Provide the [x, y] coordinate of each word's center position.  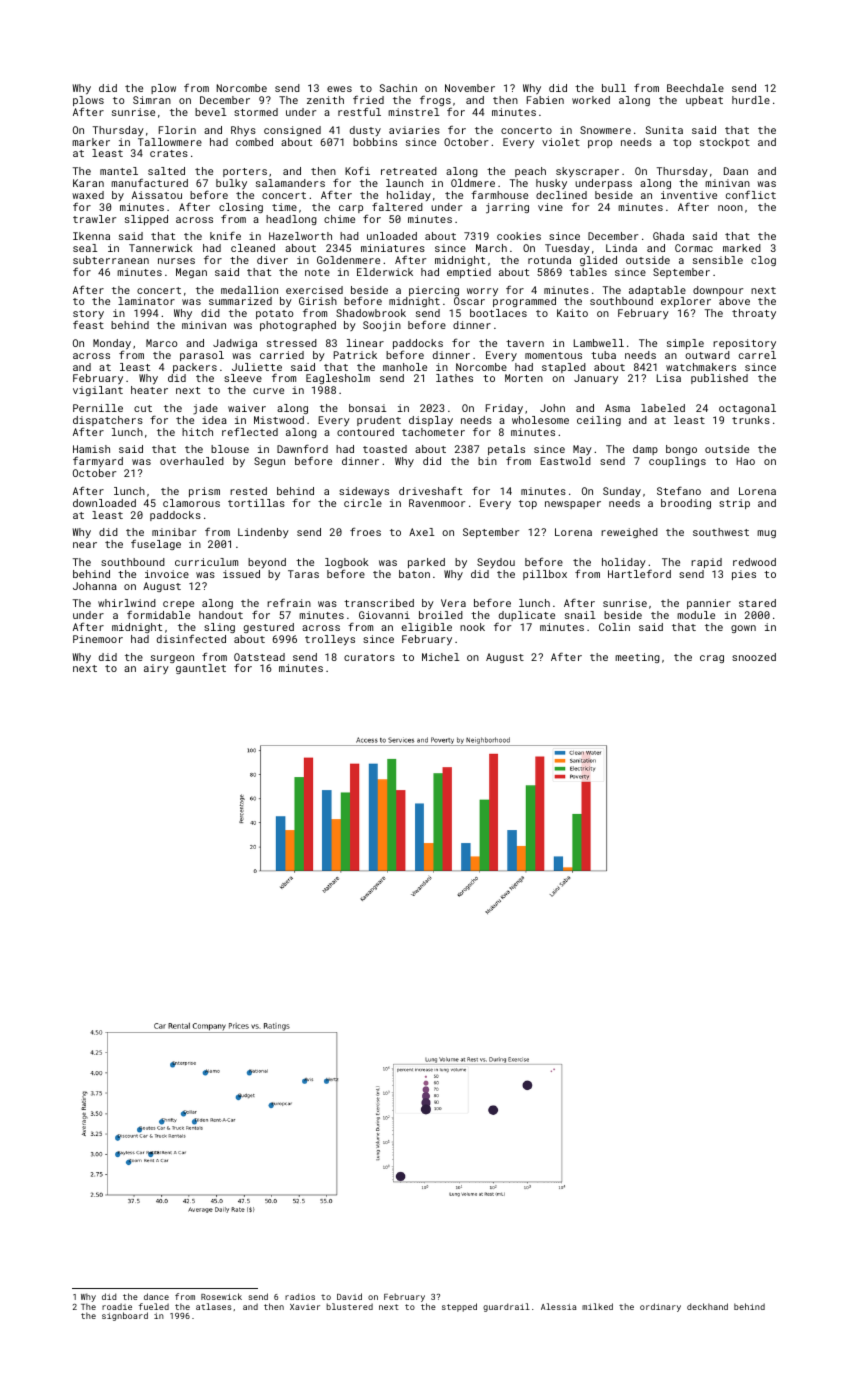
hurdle [751, 100]
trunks [751, 420]
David [349, 1296]
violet [561, 142]
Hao [745, 461]
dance [156, 1296]
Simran [152, 100]
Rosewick [221, 1296]
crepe [178, 605]
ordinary [660, 1307]
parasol [202, 356]
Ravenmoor [437, 503]
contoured [365, 432]
